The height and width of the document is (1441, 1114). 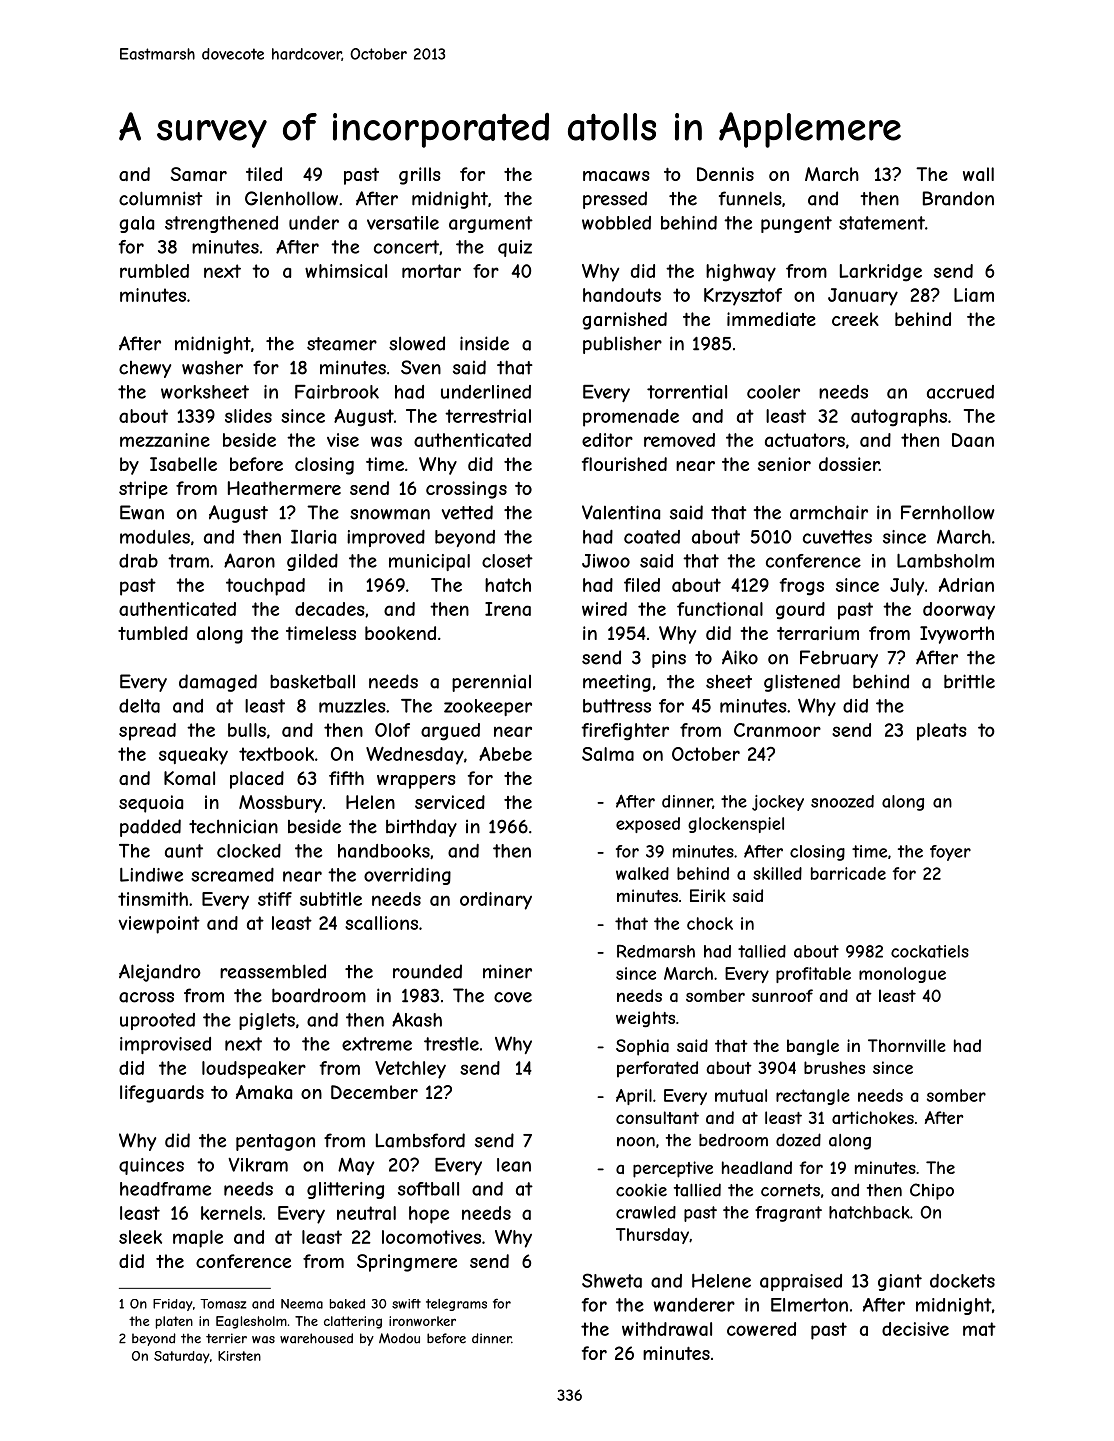 What do you see at coordinates (154, 271) in the document?
I see `rumbled` at bounding box center [154, 271].
